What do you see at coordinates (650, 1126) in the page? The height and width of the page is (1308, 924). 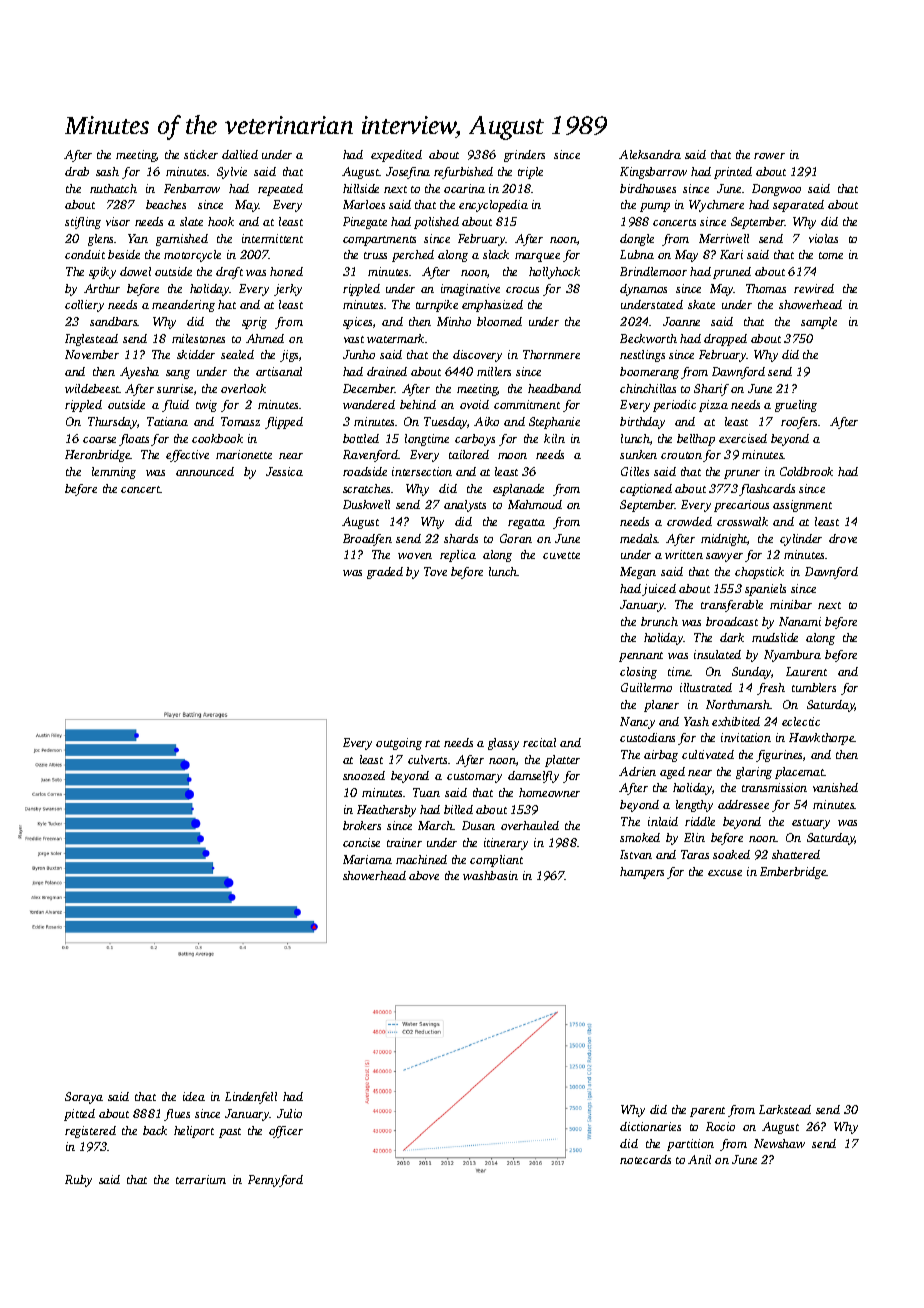 I see `dictionaries` at bounding box center [650, 1126].
